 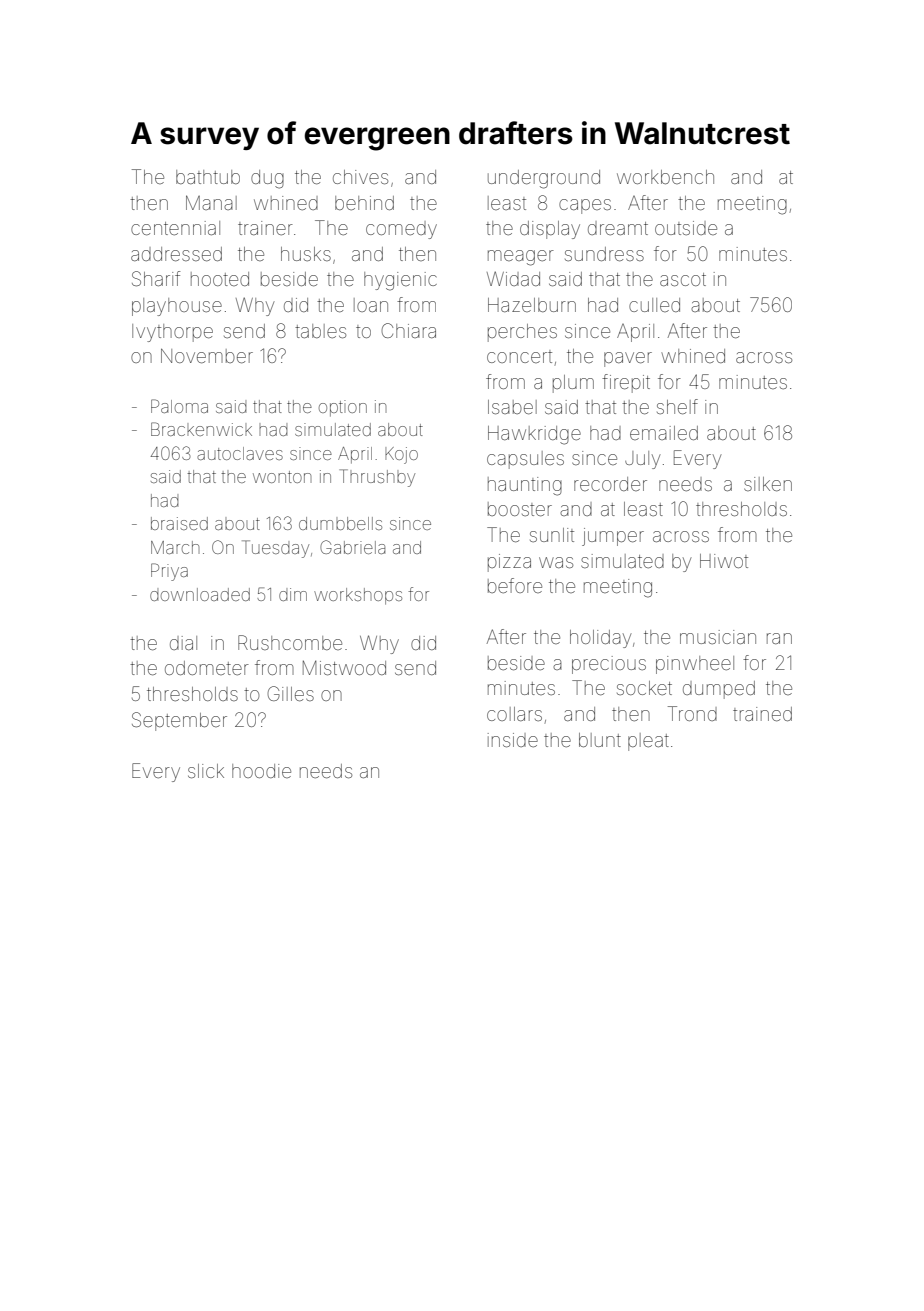 I want to click on before, so click(x=515, y=585).
